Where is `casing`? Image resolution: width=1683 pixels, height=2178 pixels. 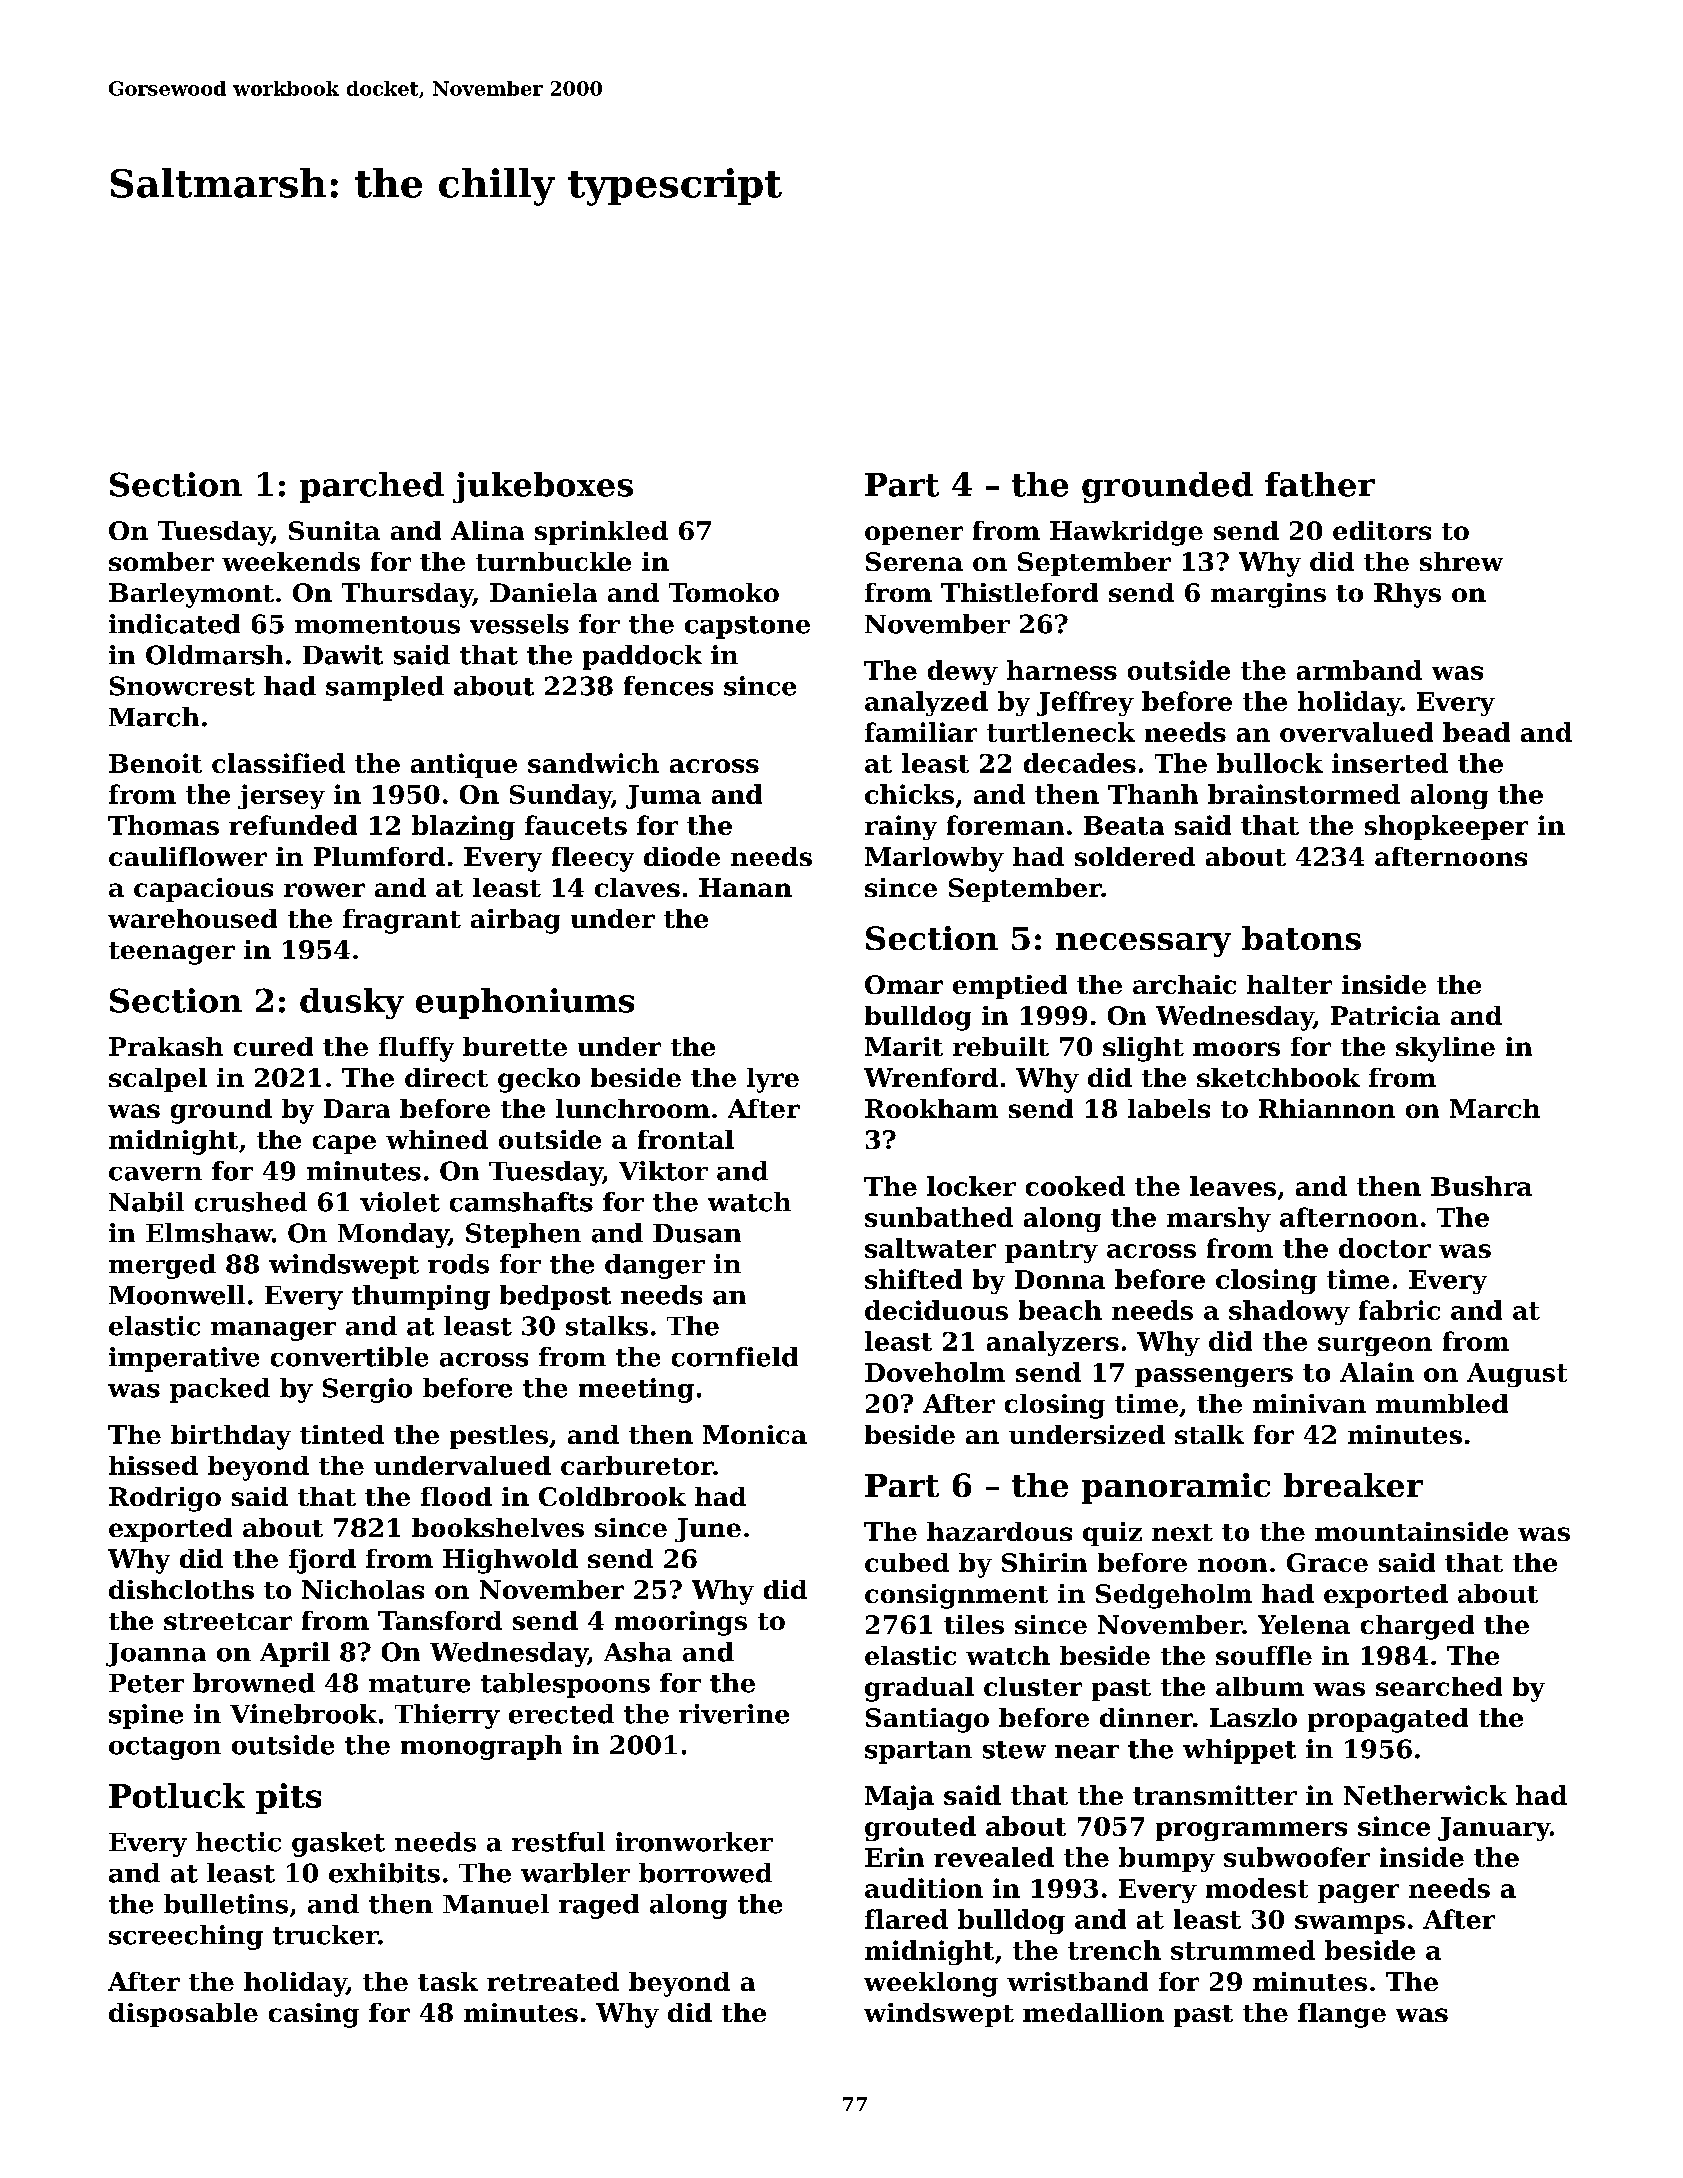 casing is located at coordinates (314, 2015).
